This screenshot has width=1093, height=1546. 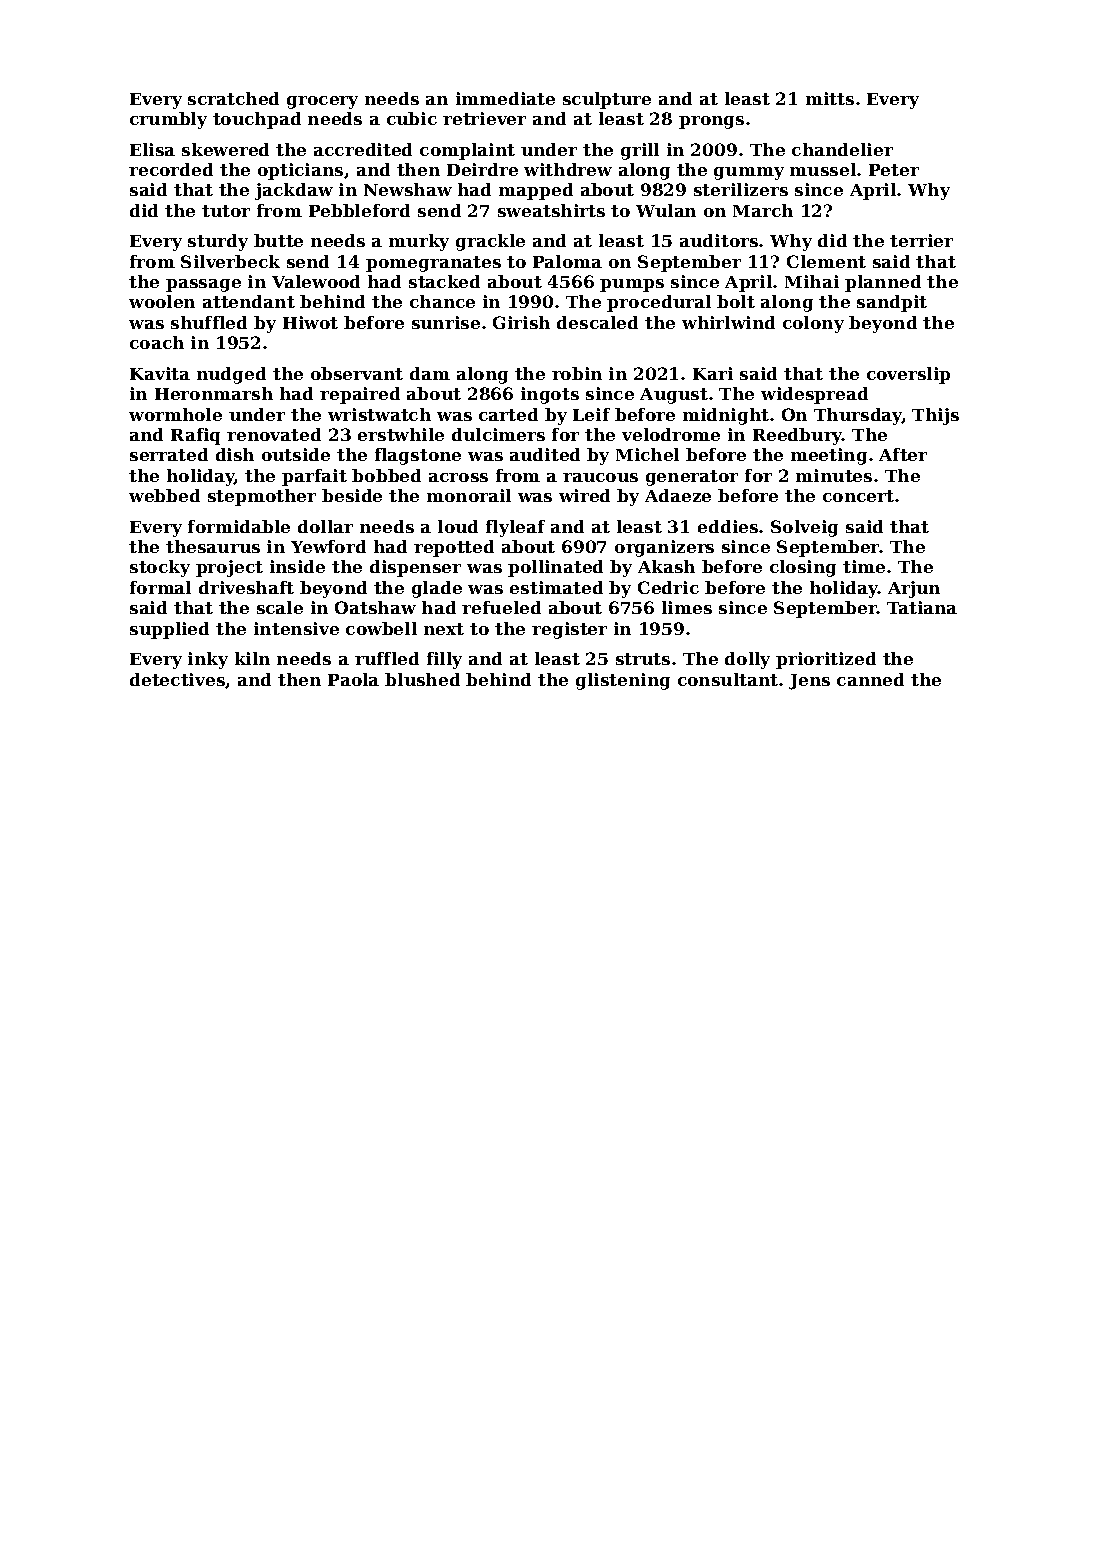 I want to click on immediate, so click(x=505, y=98).
